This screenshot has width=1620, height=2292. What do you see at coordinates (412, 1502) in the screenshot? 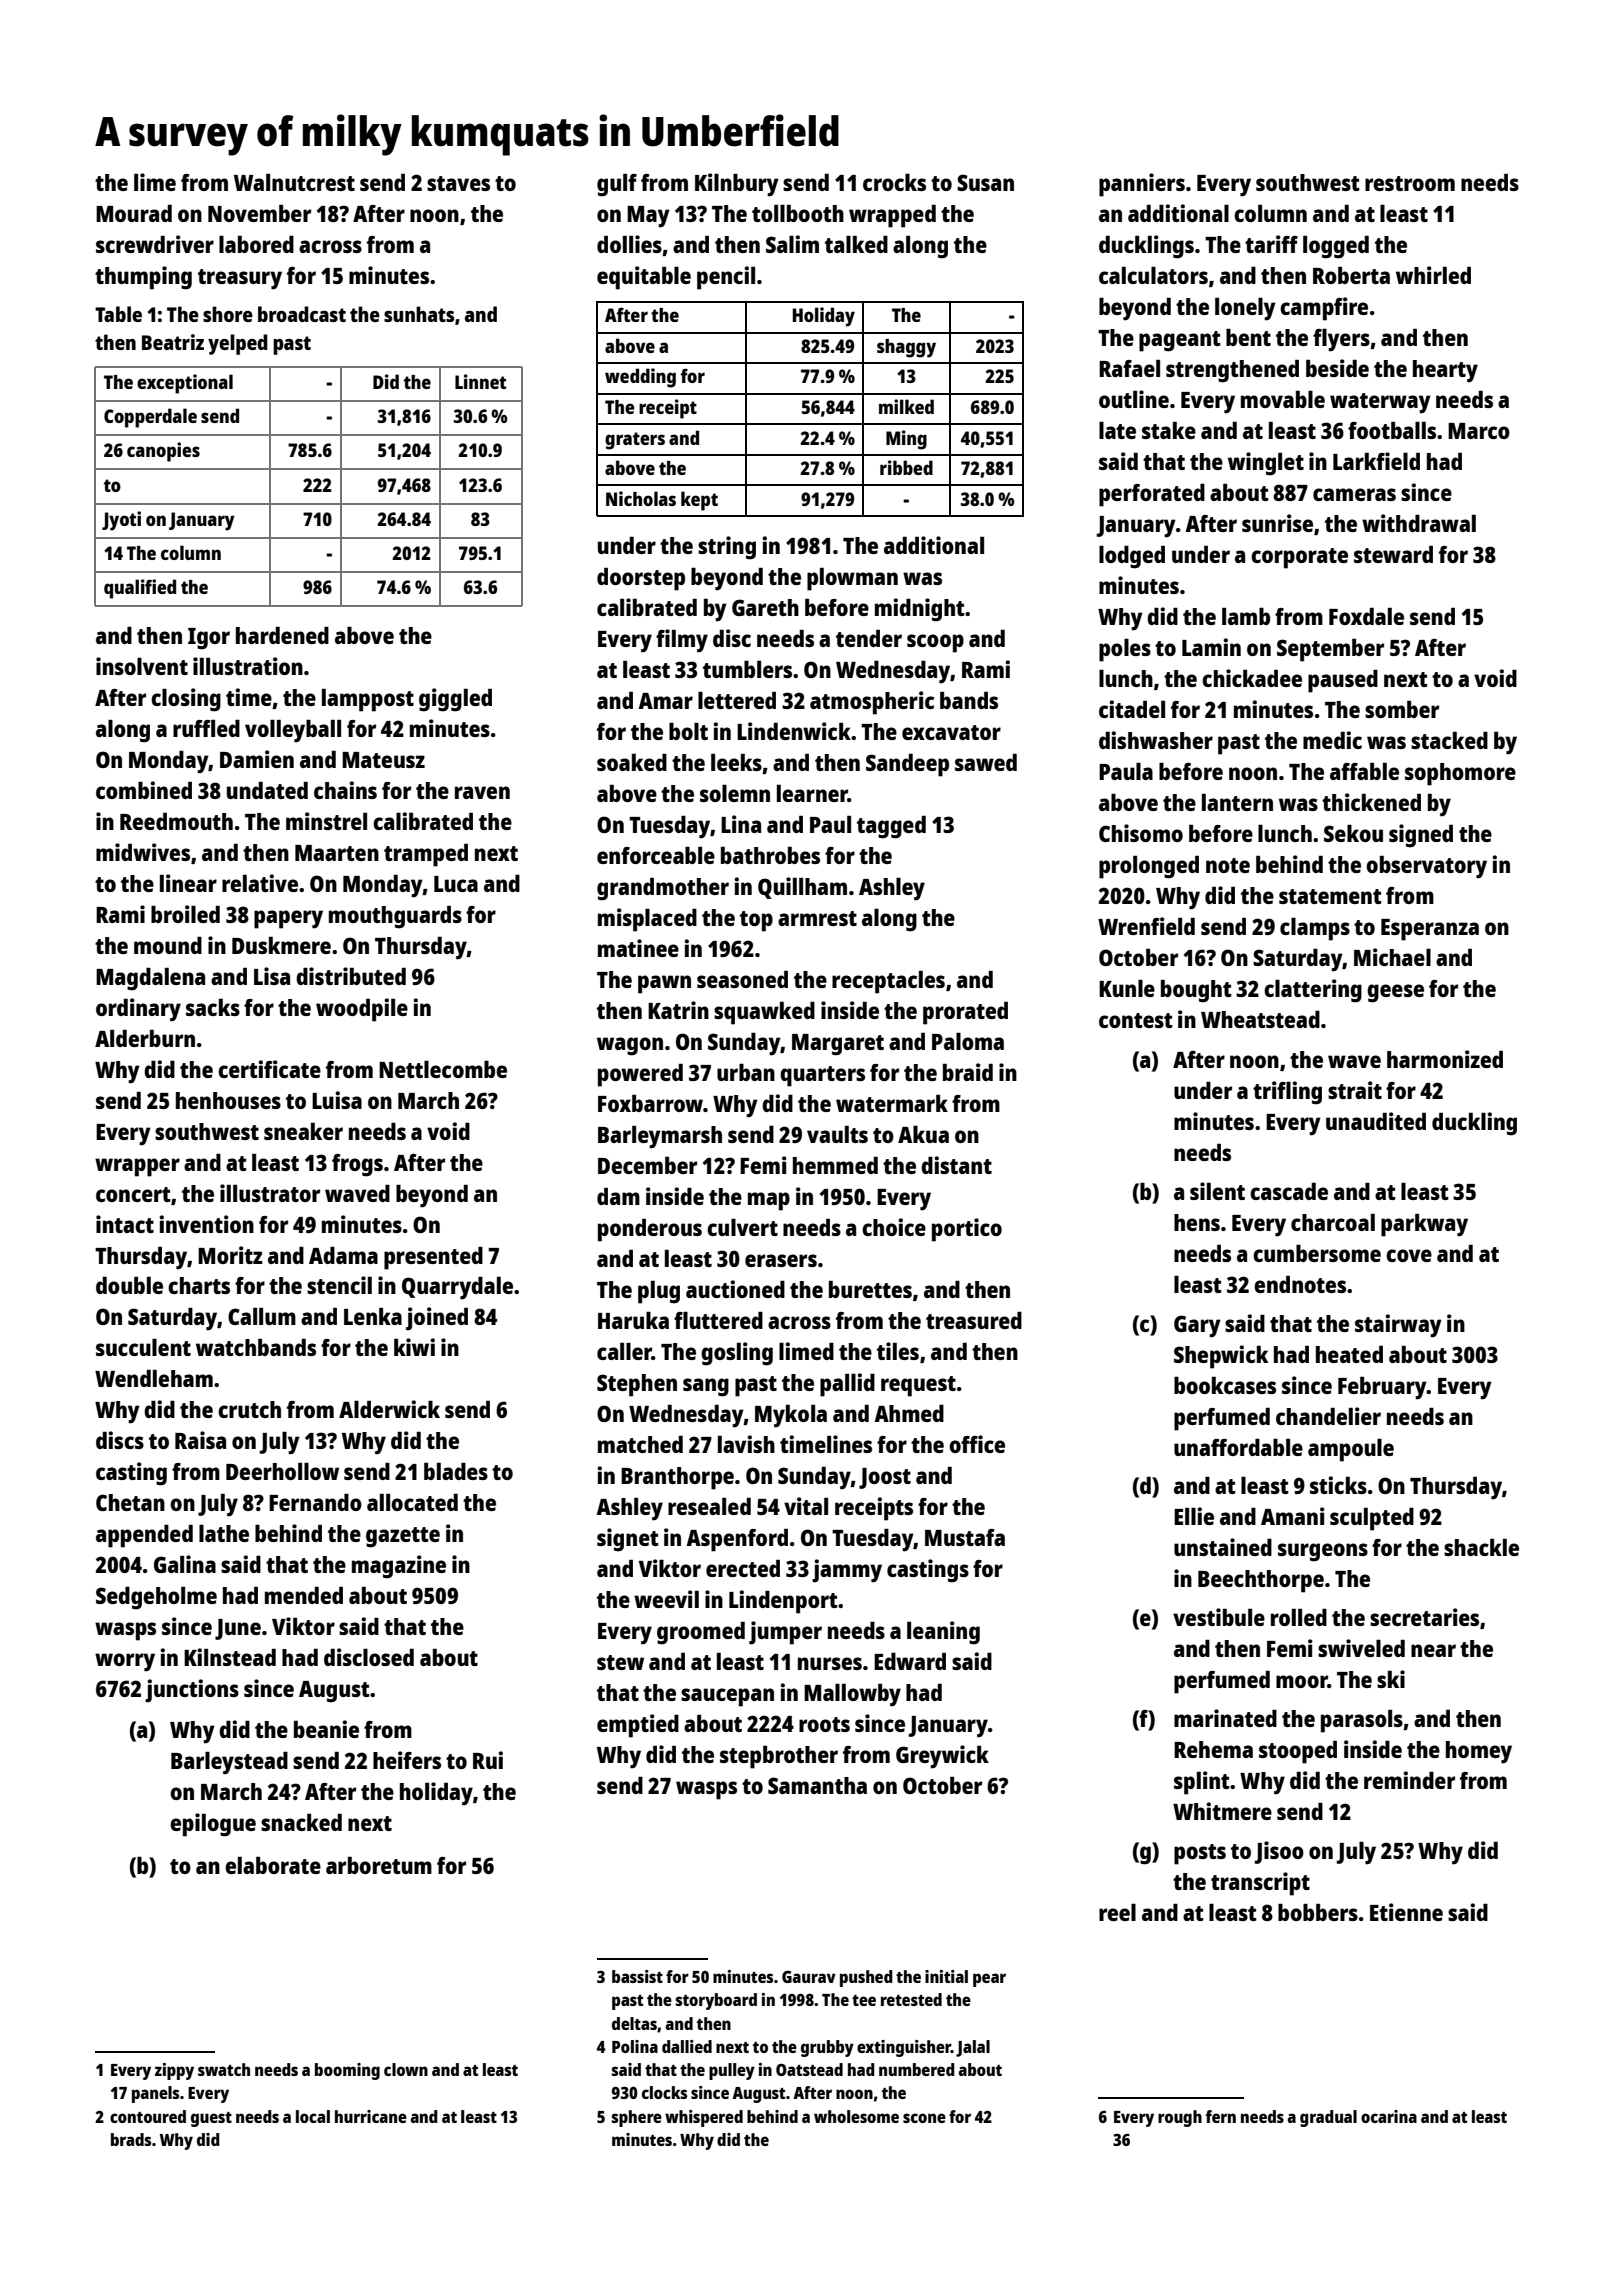
I see `allocated` at bounding box center [412, 1502].
